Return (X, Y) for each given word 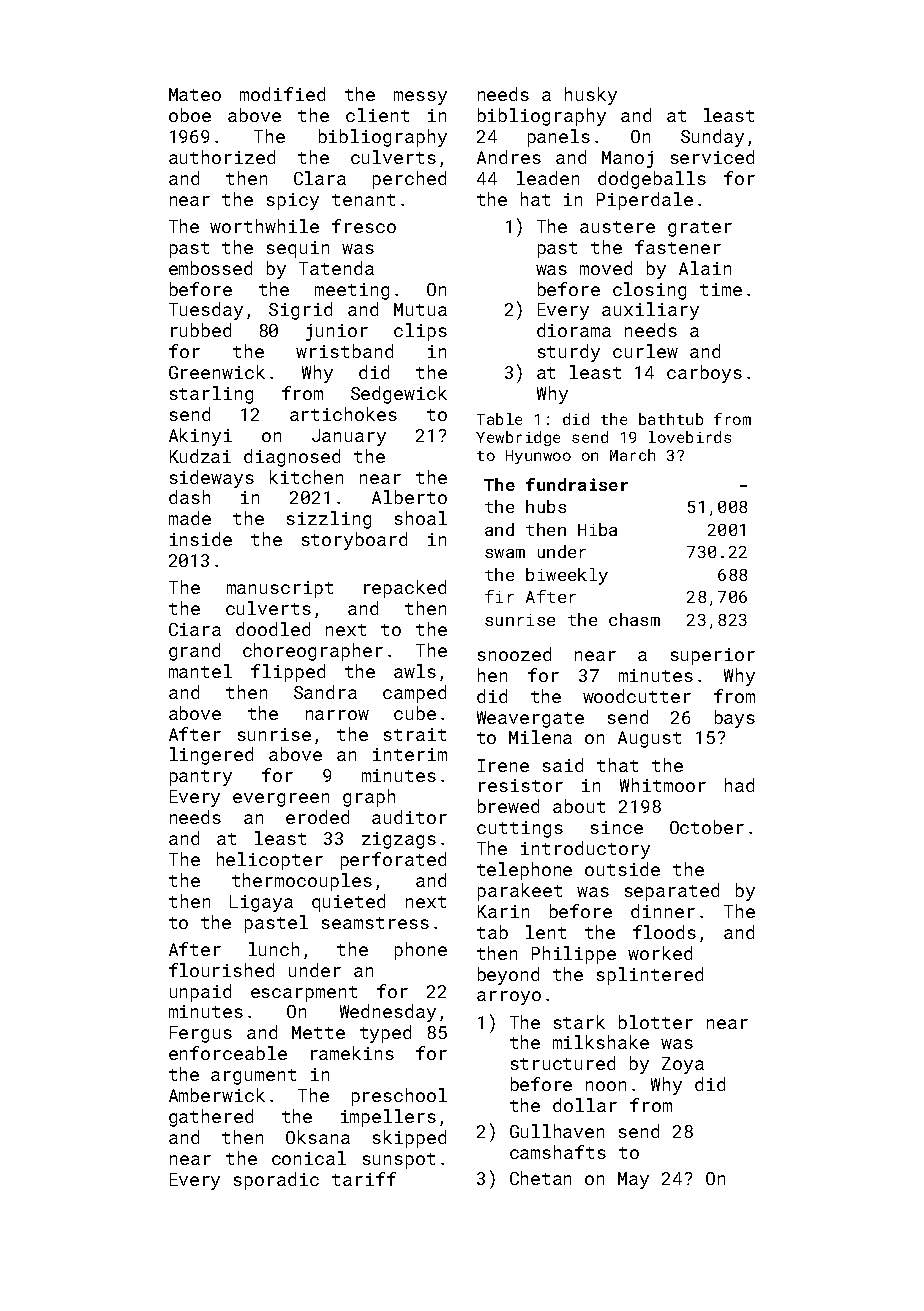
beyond (508, 976)
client (377, 115)
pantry (201, 778)
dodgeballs (652, 180)
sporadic (276, 1181)
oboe (190, 115)
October (707, 827)
